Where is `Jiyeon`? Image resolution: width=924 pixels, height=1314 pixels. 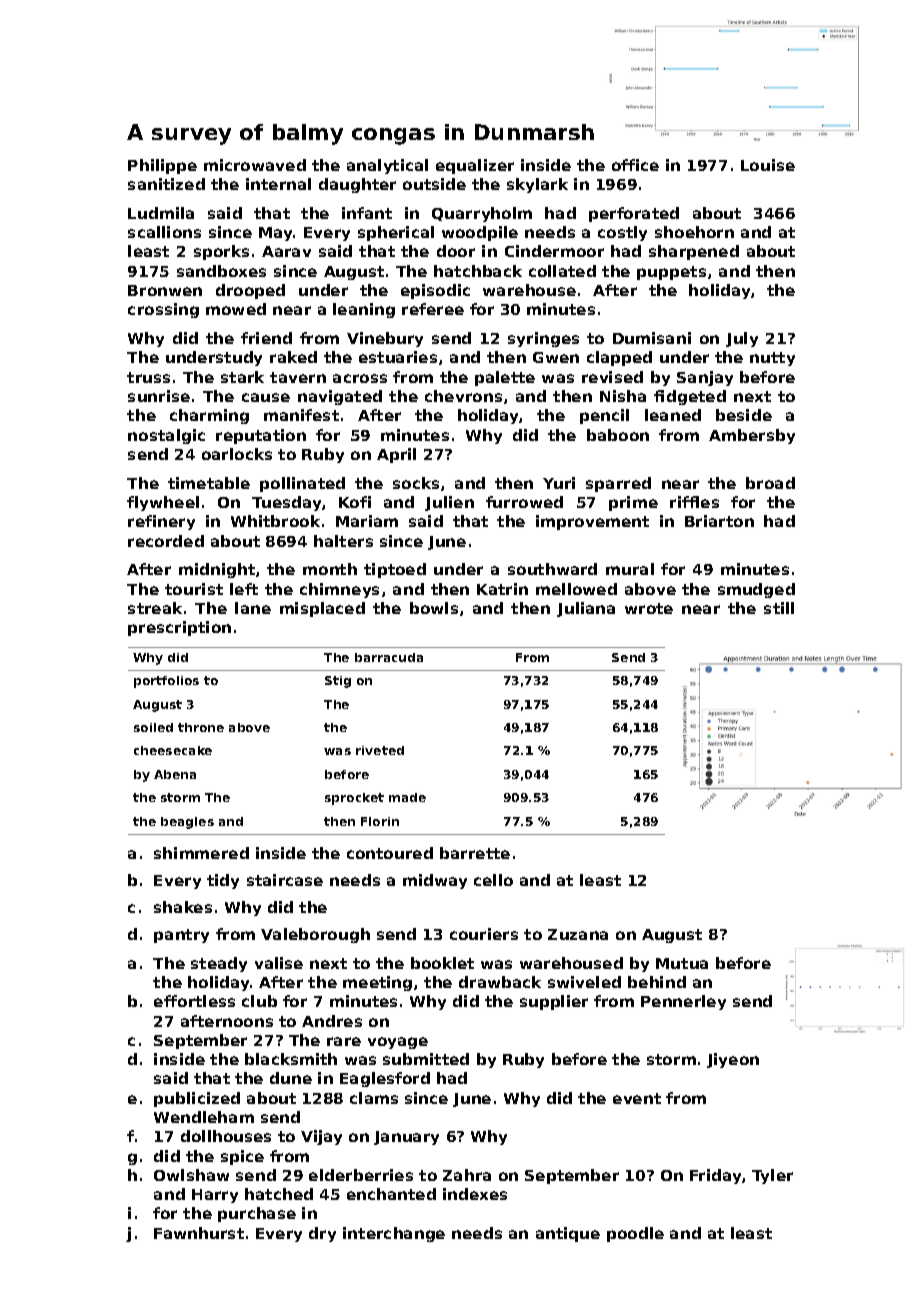
Jiyeon is located at coordinates (733, 1060).
